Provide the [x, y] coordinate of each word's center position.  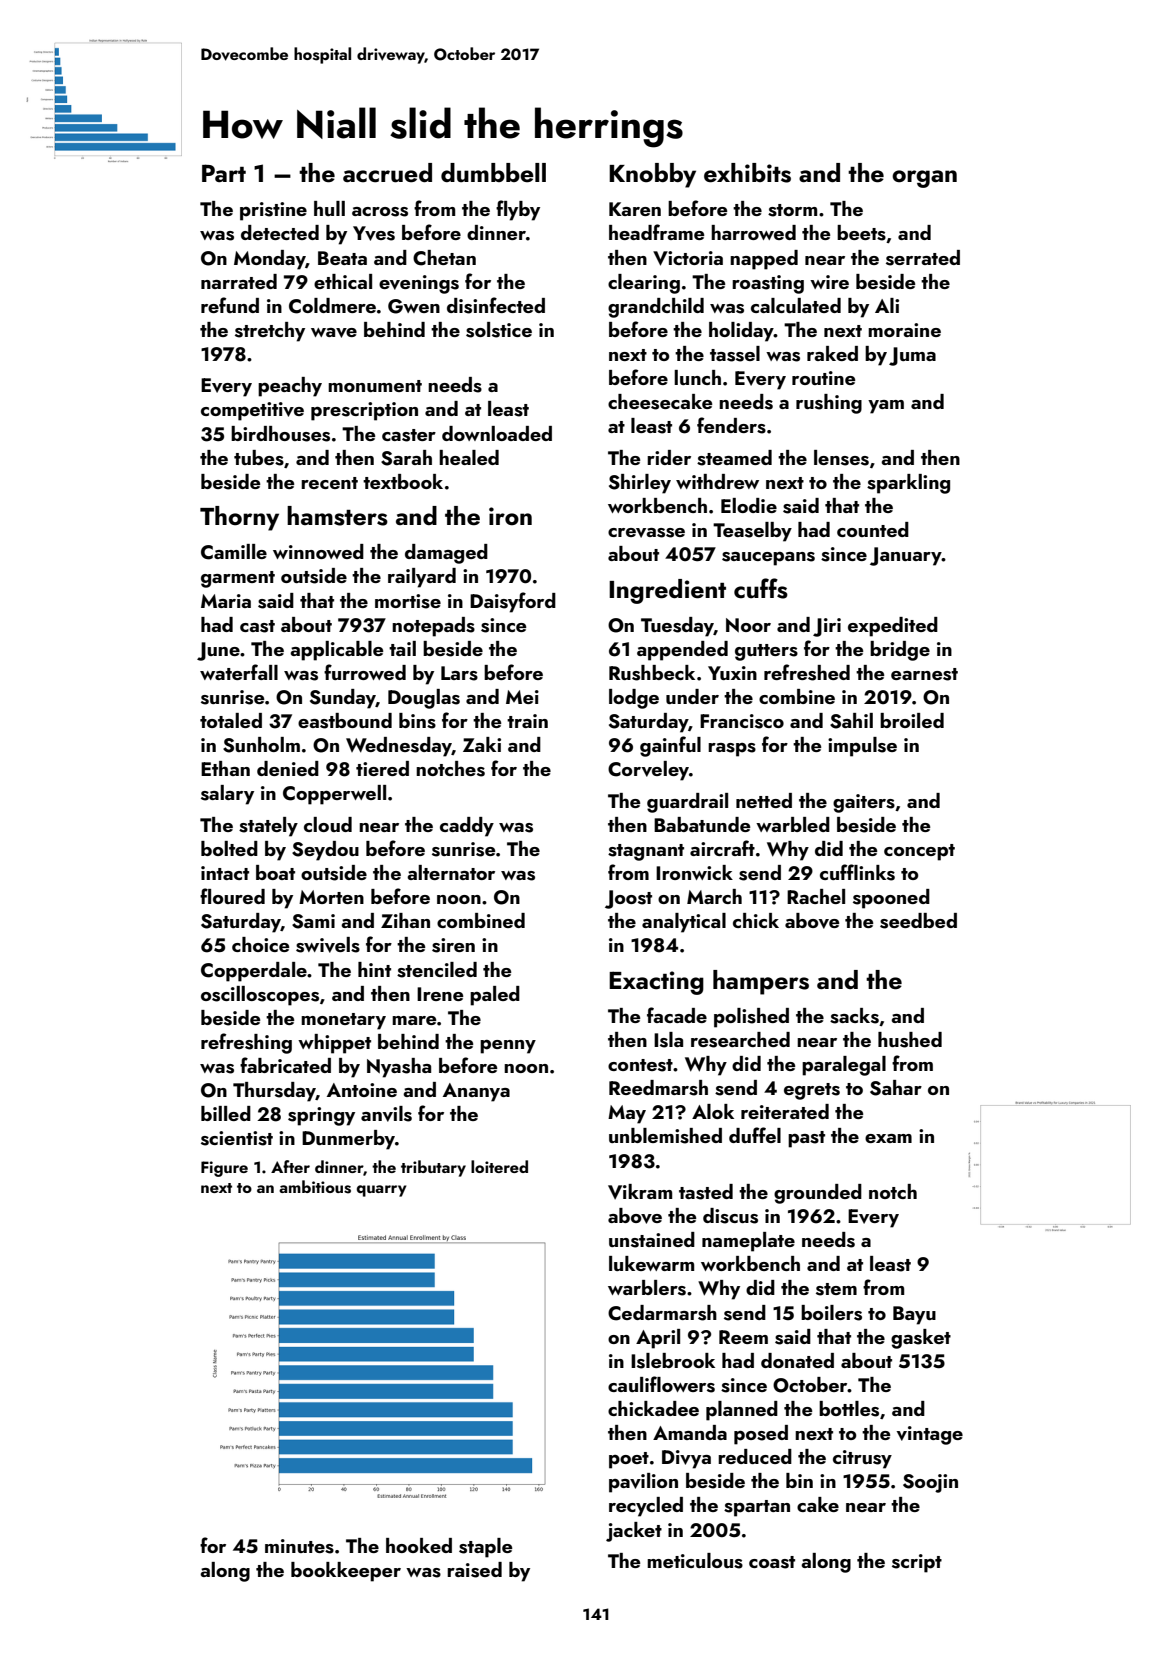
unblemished [665, 1136]
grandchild [656, 308]
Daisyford [513, 602]
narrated [239, 281]
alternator [451, 872]
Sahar [896, 1088]
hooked [419, 1545]
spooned [891, 899]
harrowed [753, 232]
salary [227, 795]
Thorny [239, 518]
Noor [748, 625]
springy [321, 1116]
